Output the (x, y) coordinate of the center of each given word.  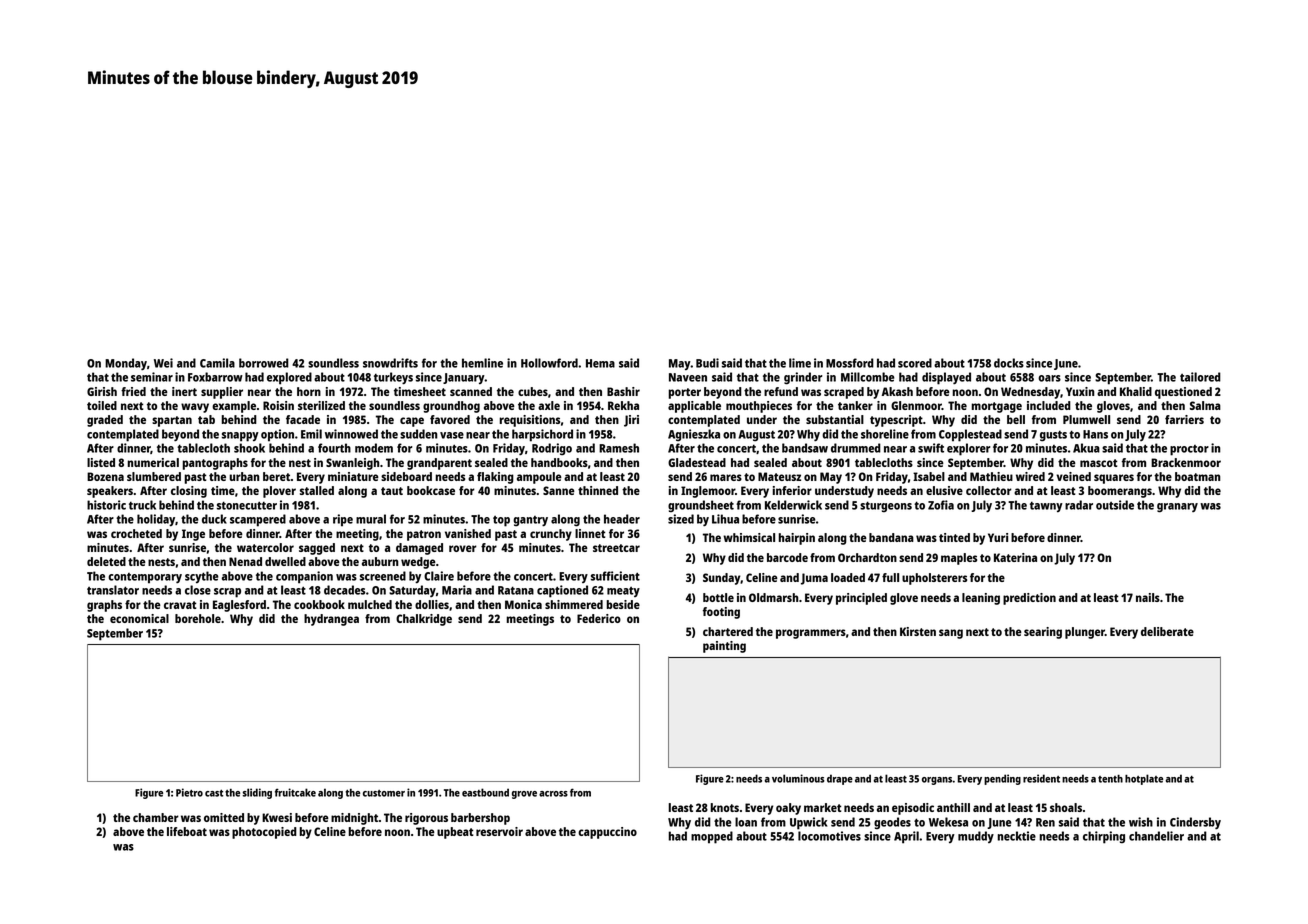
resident (1041, 778)
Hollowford (549, 363)
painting (724, 647)
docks (1009, 363)
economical (139, 618)
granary (1177, 508)
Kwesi (277, 817)
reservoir (499, 831)
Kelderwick (793, 505)
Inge (193, 535)
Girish (102, 391)
